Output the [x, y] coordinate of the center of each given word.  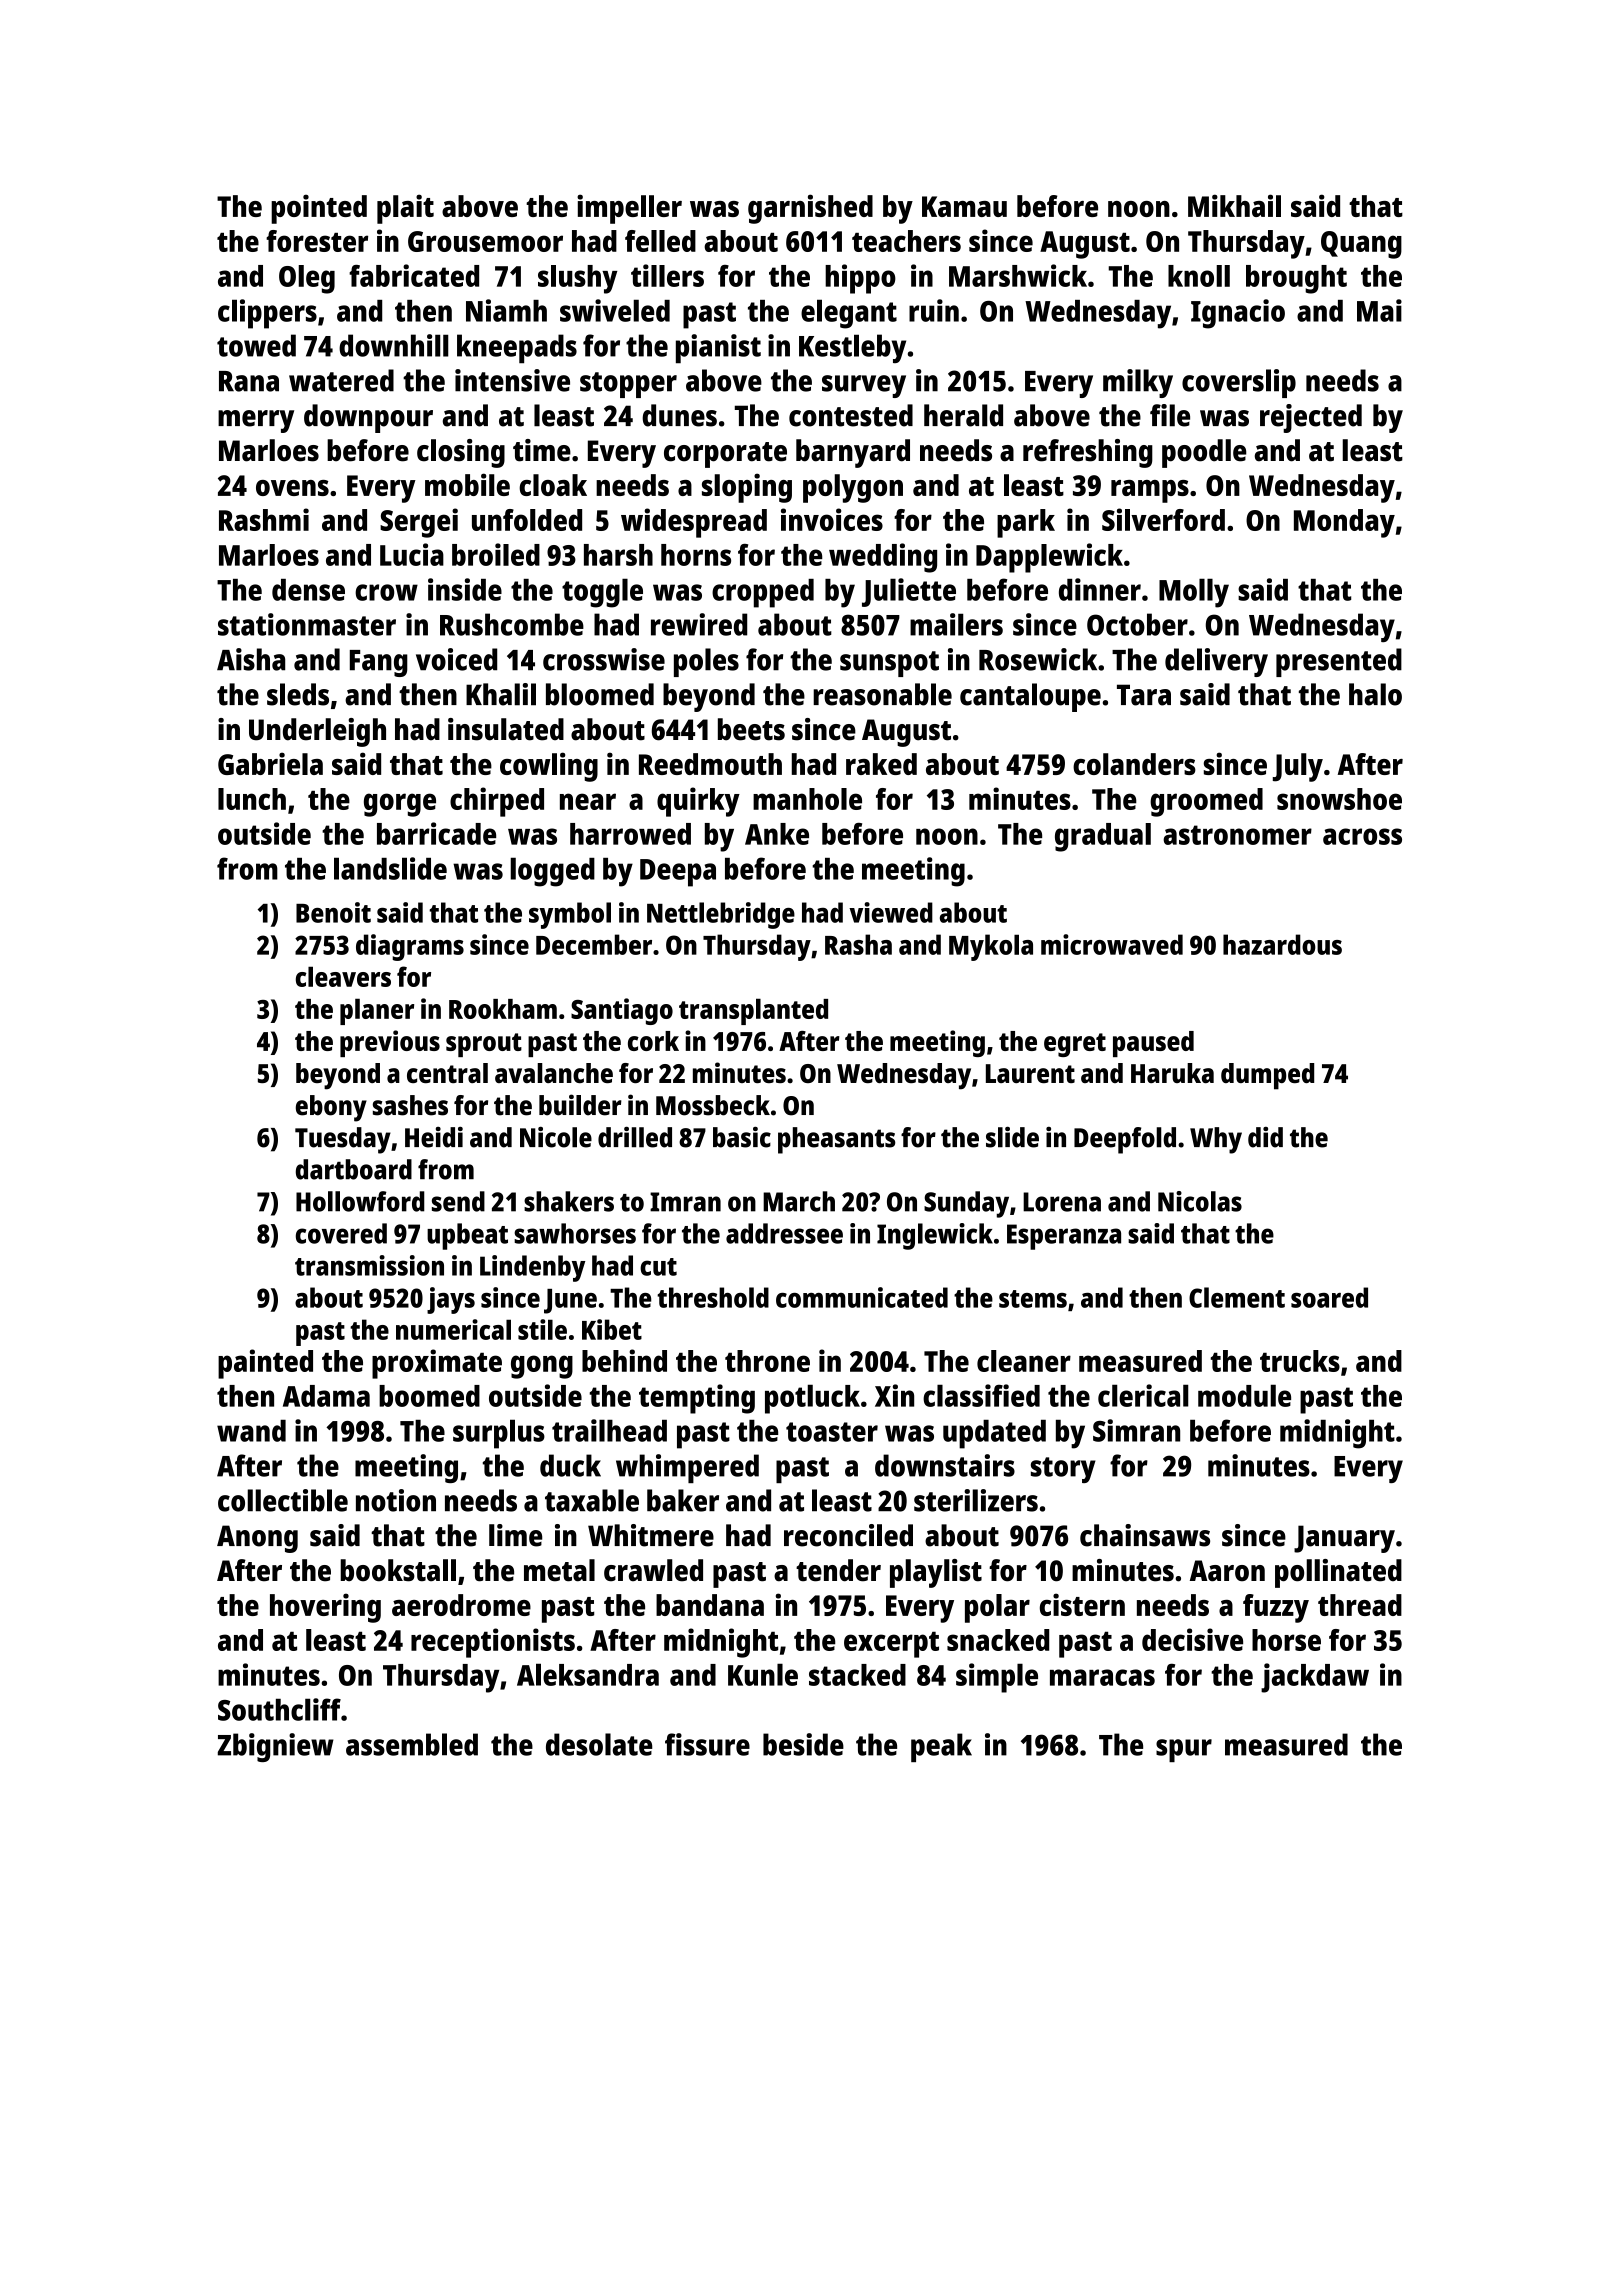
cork [653, 1041]
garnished [810, 209]
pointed [319, 209]
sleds [298, 694]
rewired [699, 624]
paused [1153, 1044]
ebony [331, 1108]
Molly [1194, 593]
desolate [599, 1744]
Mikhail [1234, 205]
